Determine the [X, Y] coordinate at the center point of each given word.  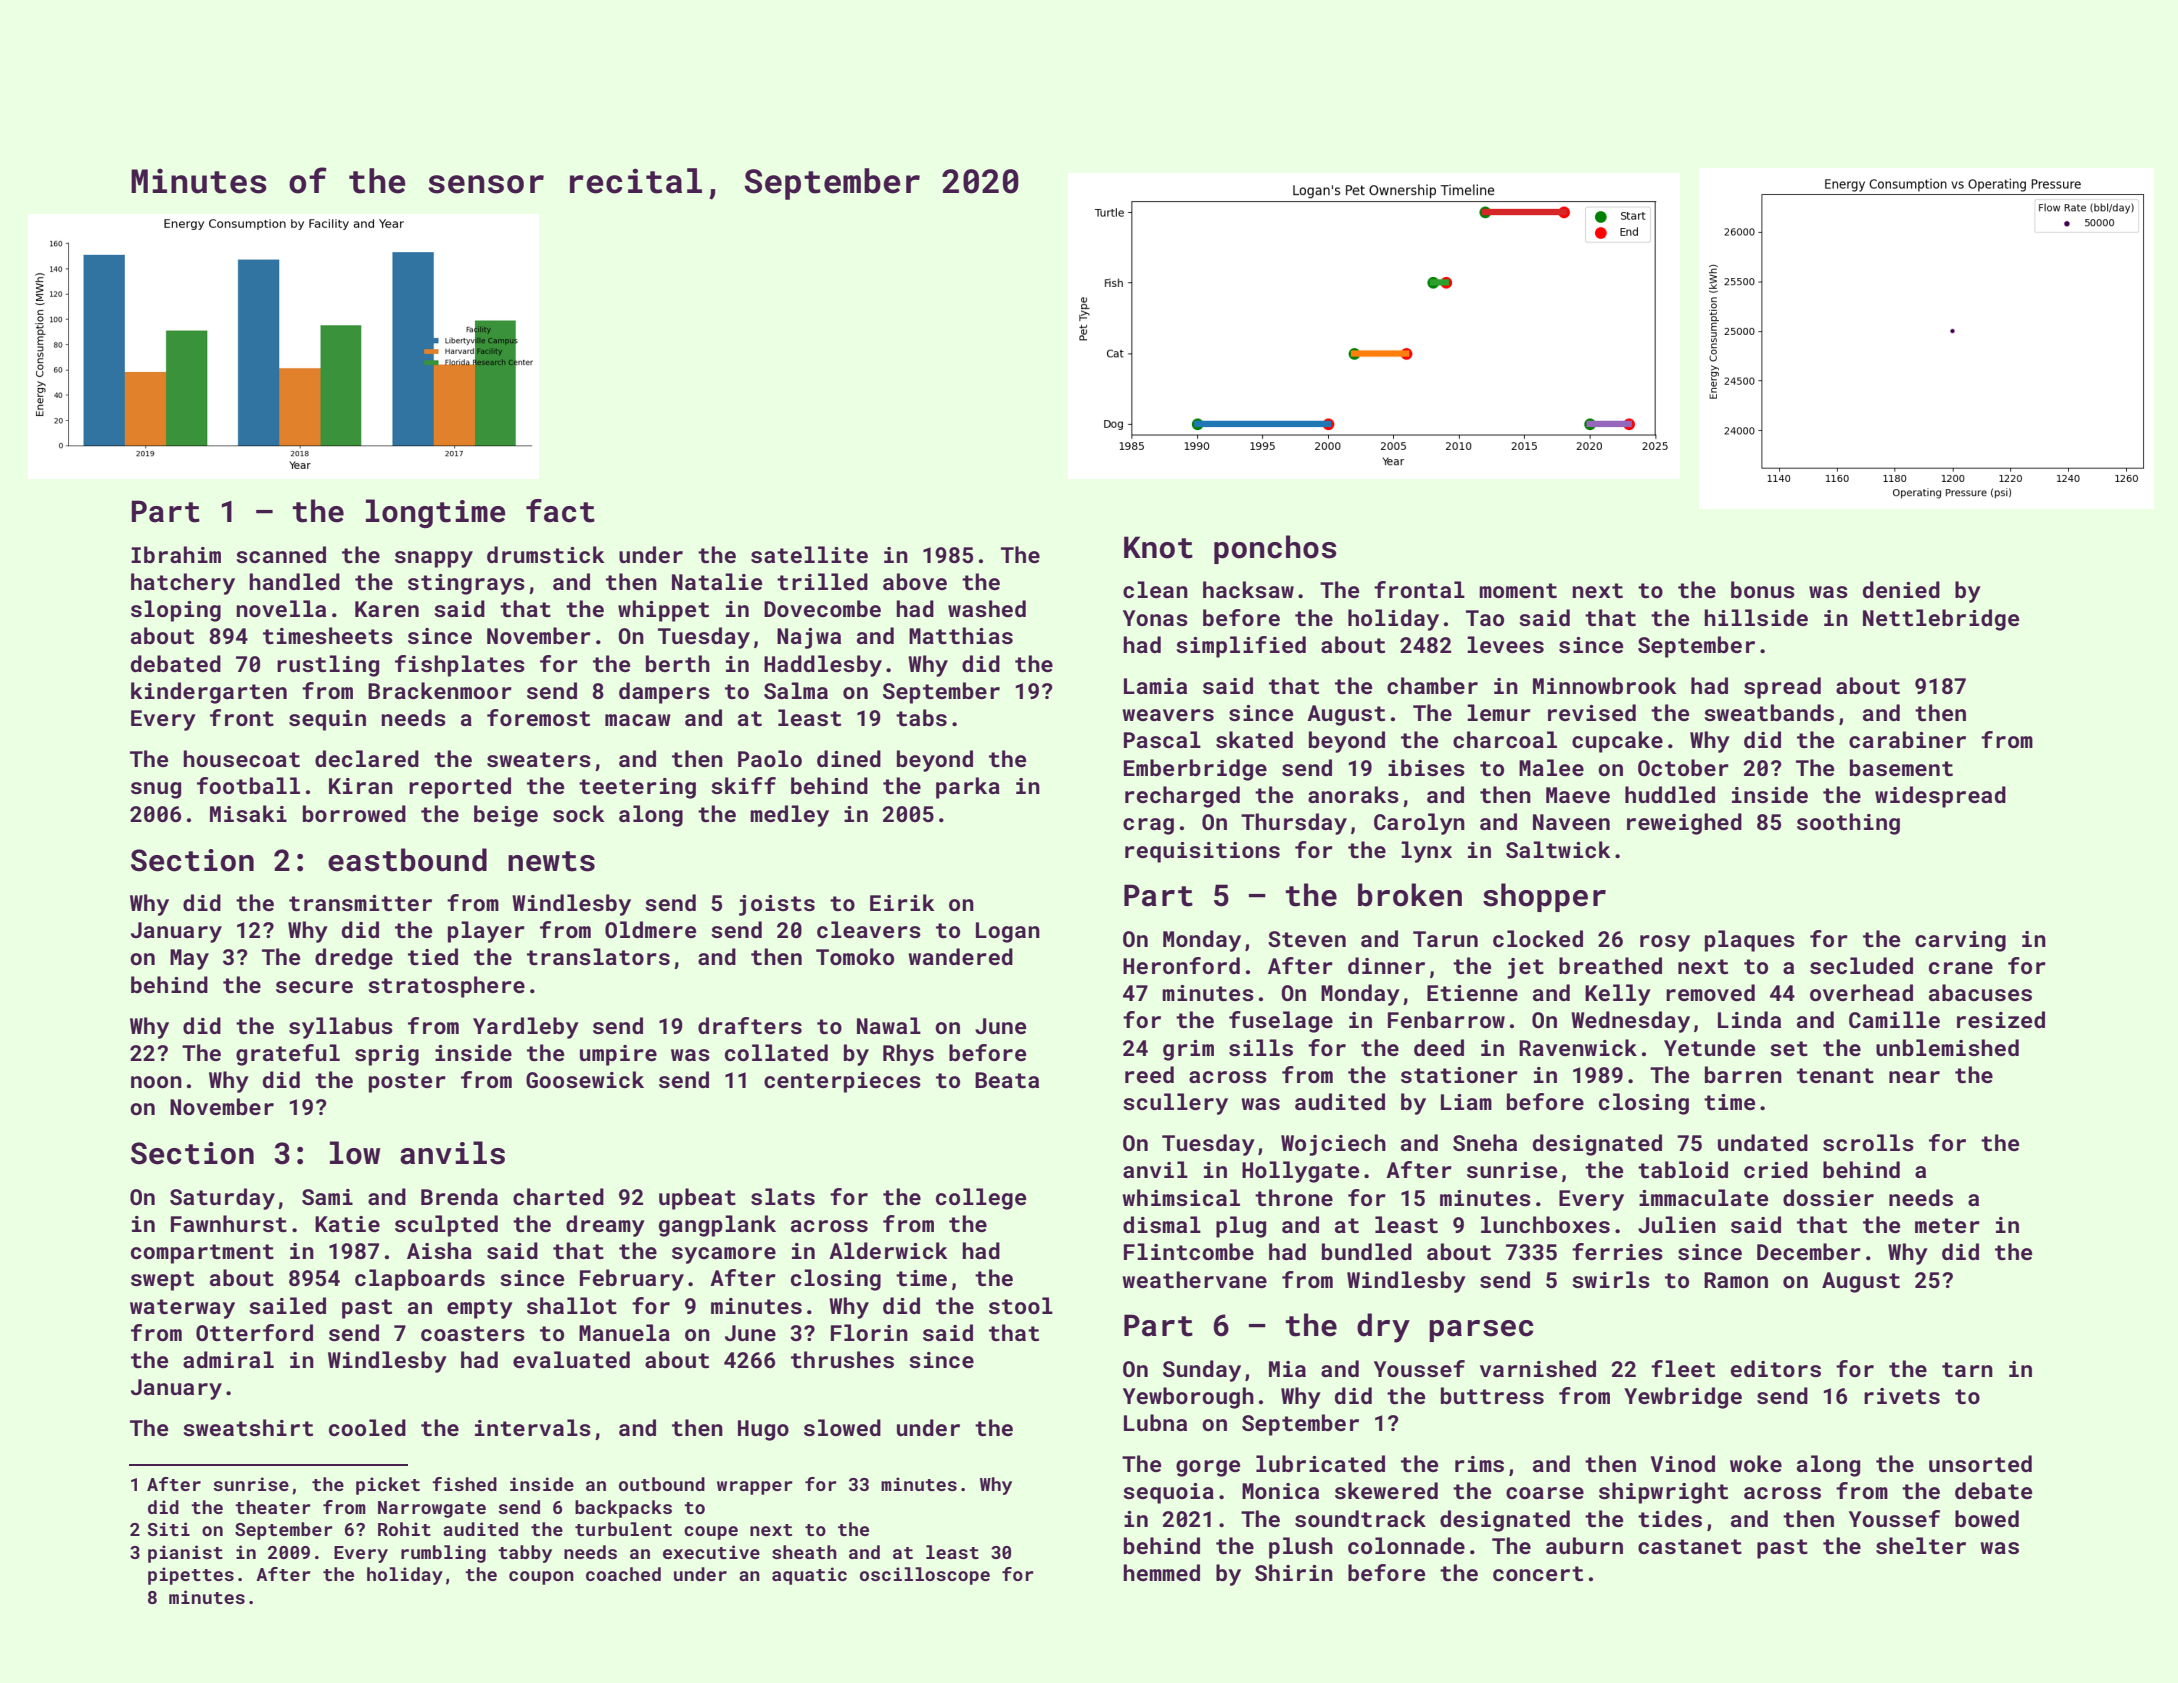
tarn [1967, 1369]
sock [579, 813]
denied [1901, 589]
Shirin [1294, 1572]
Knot [1158, 547]
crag [1148, 826]
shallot [572, 1305]
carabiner [1907, 739]
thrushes [842, 1359]
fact [560, 511]
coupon [541, 1578]
